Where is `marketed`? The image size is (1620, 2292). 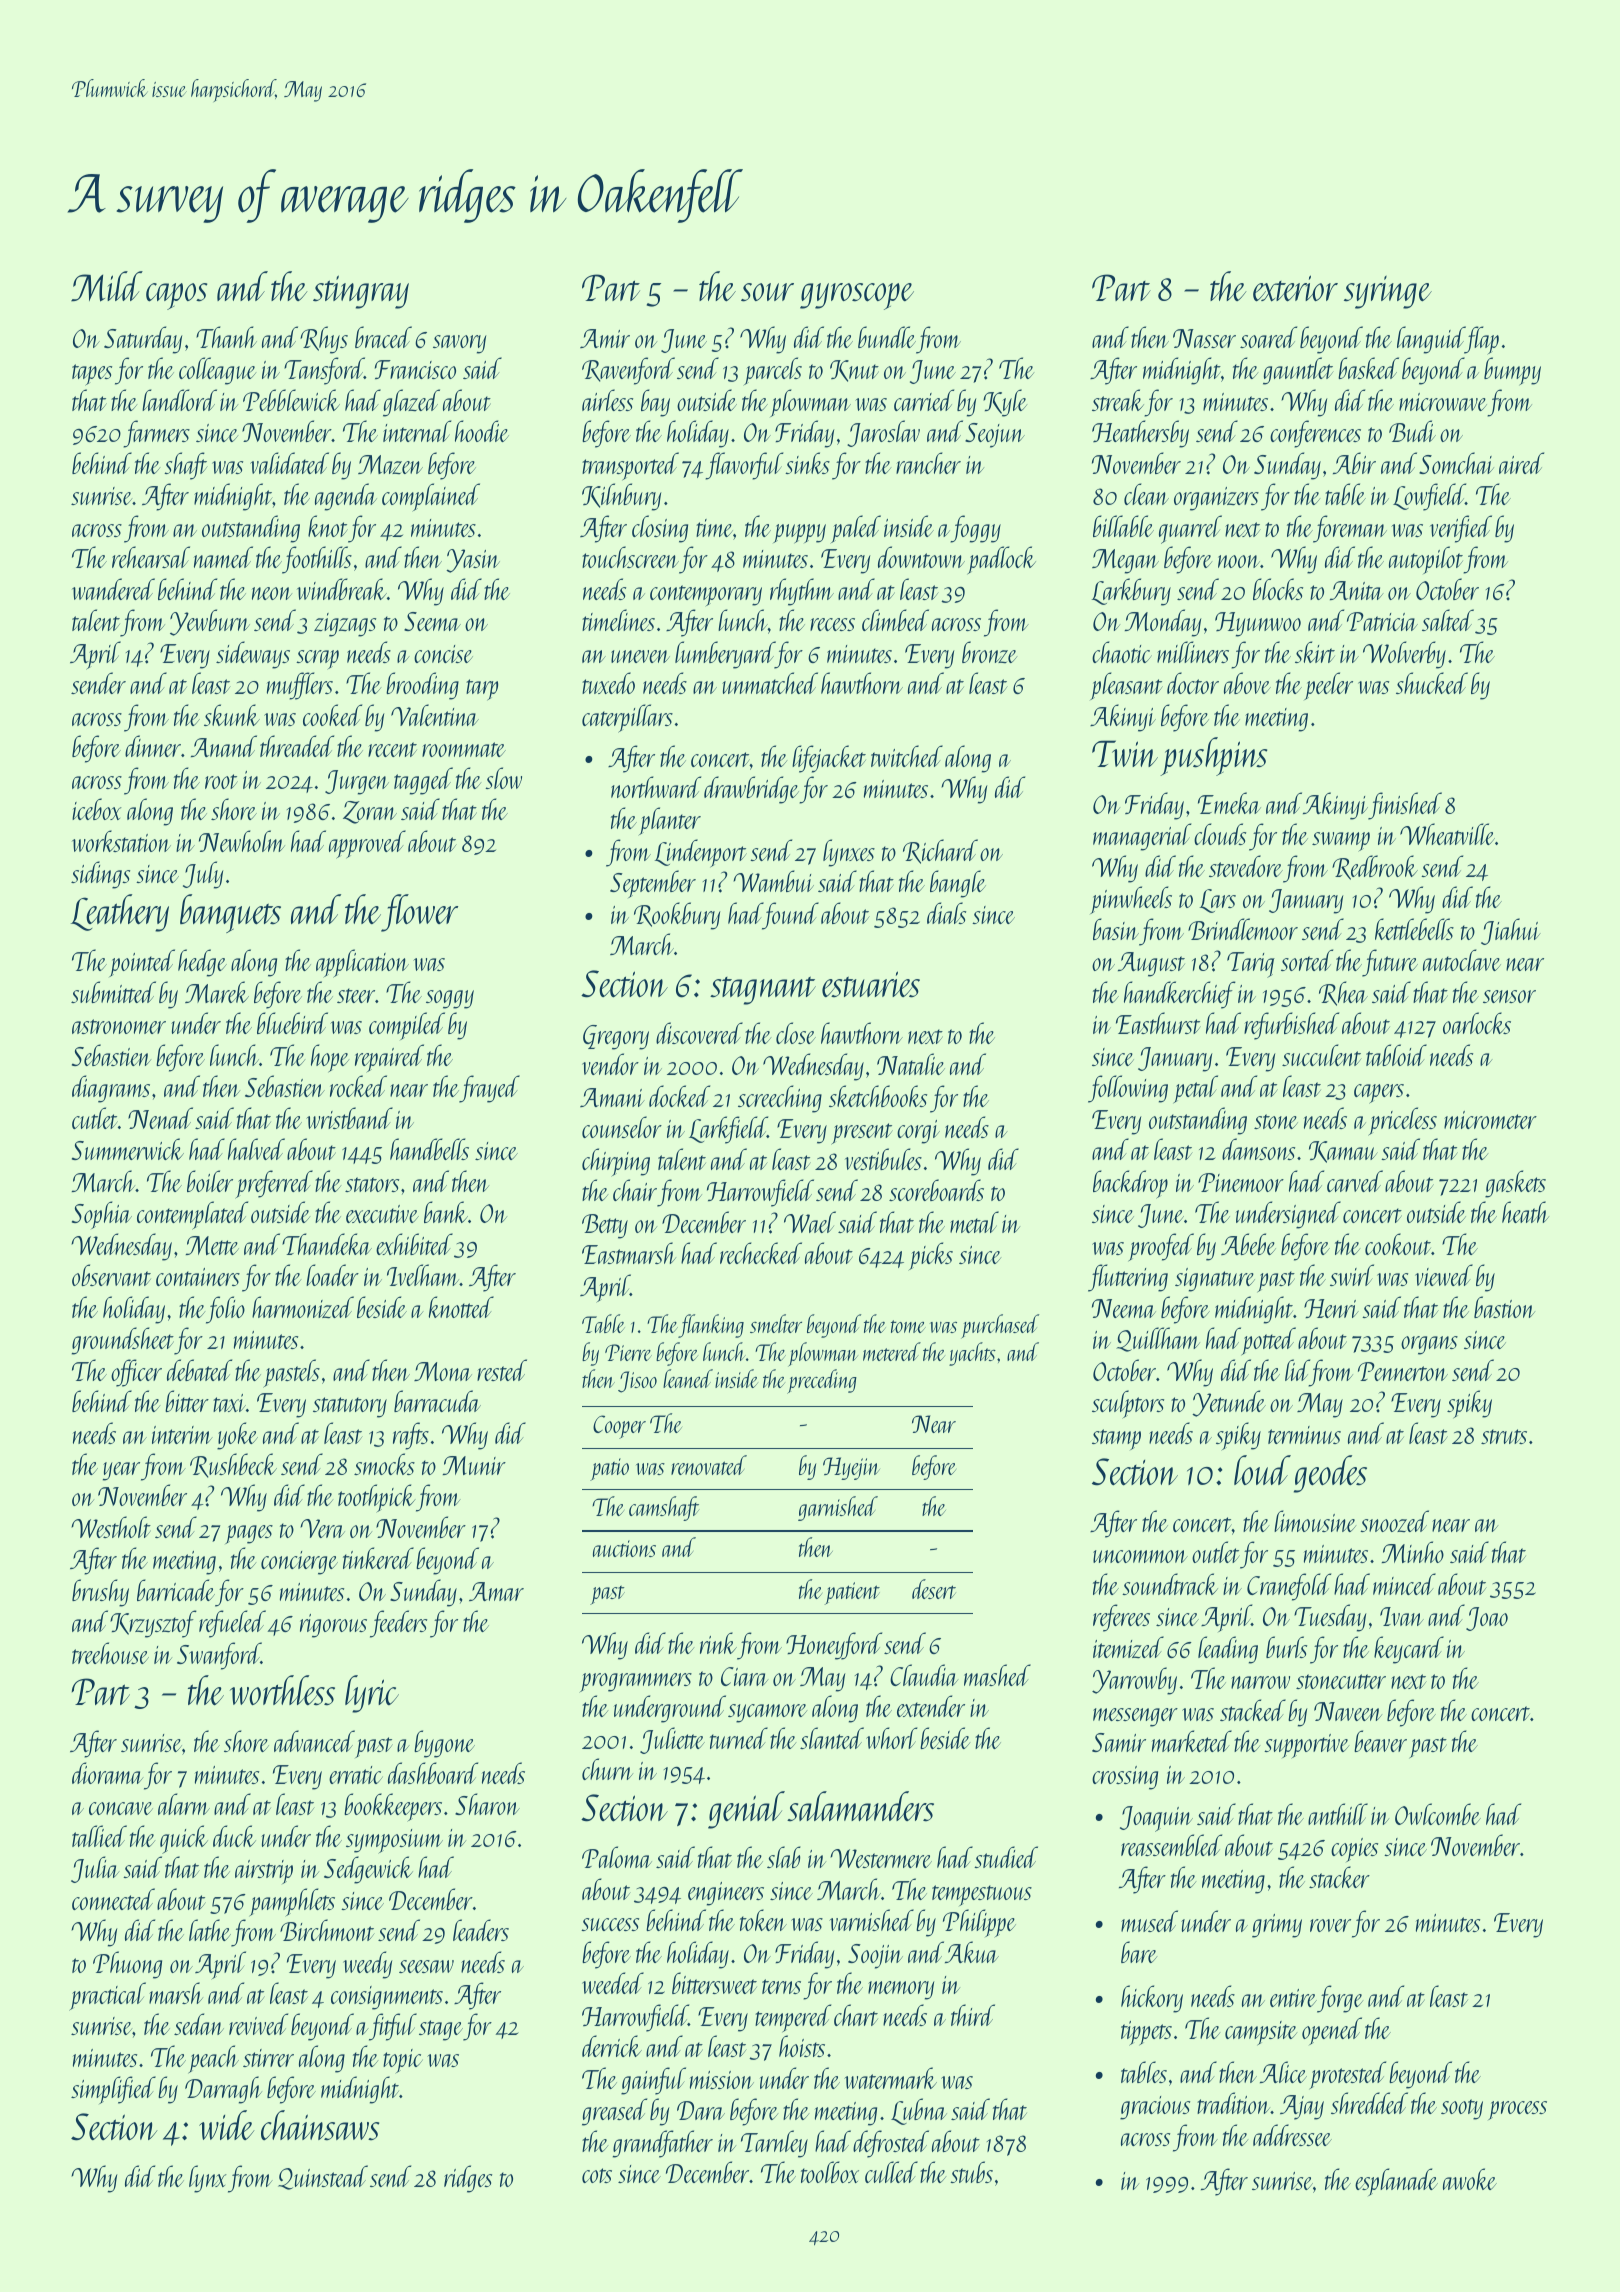 marketed is located at coordinates (1192, 1741).
